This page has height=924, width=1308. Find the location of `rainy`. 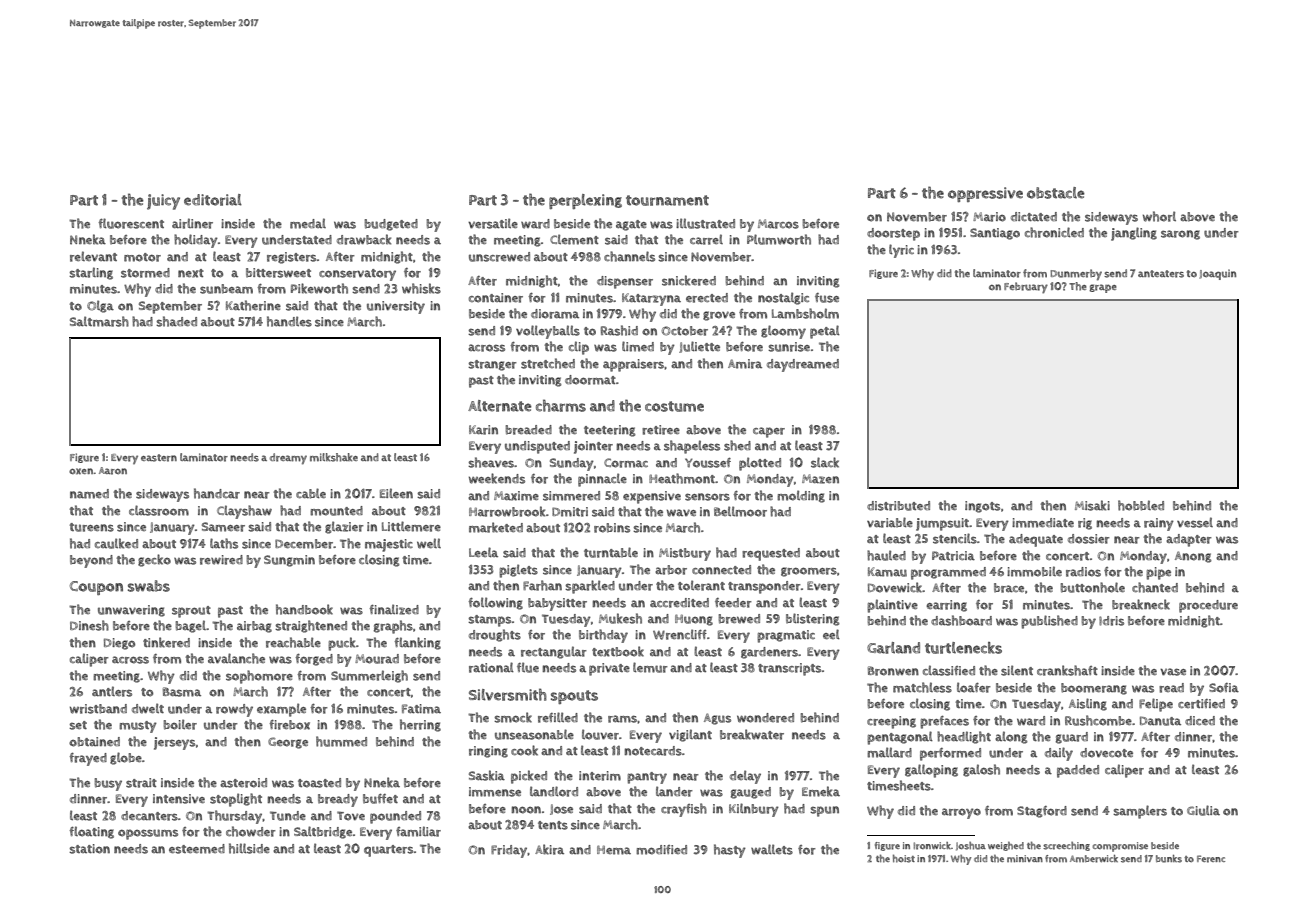

rainy is located at coordinates (1159, 524).
